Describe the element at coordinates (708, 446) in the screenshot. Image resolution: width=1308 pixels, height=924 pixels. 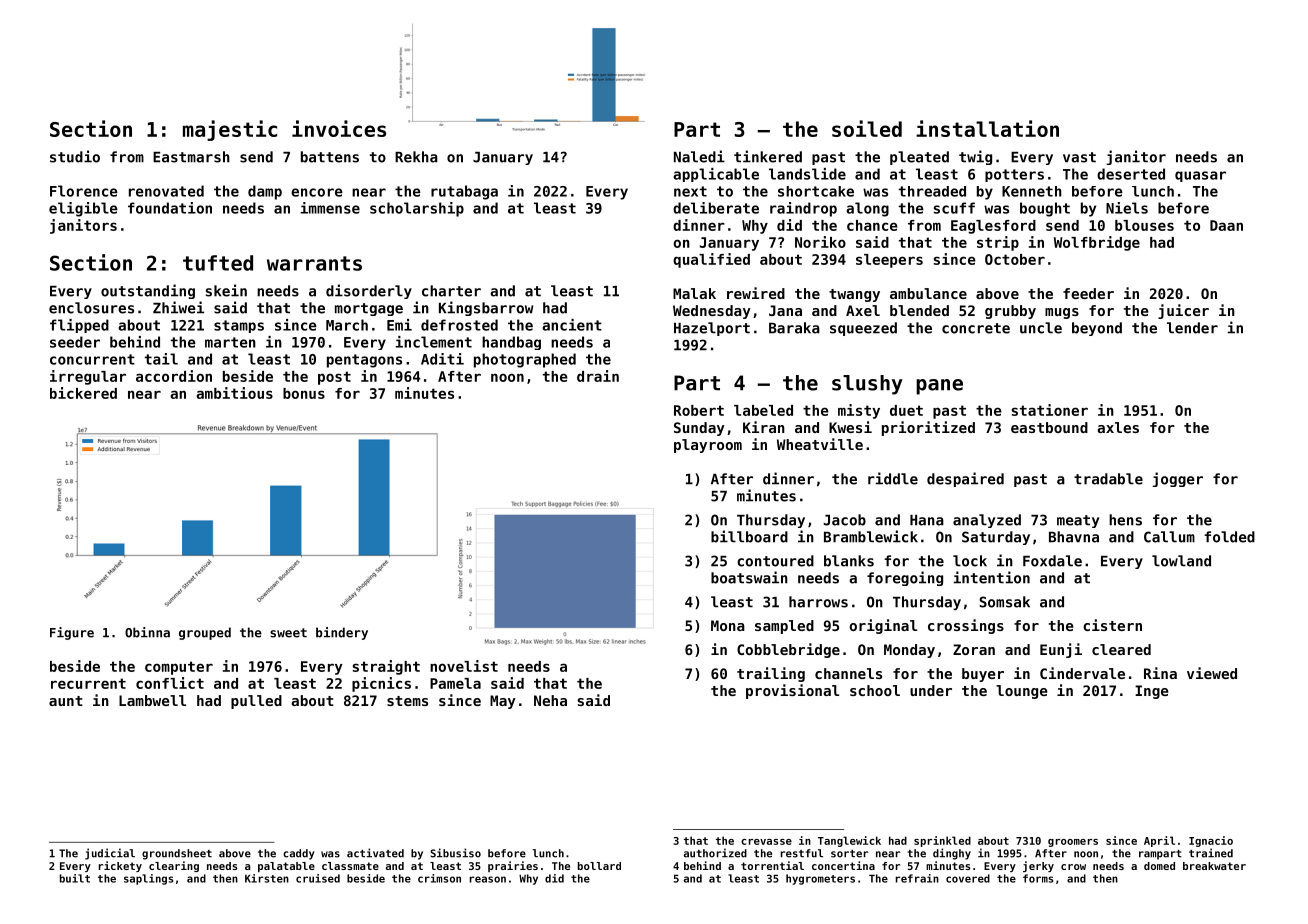
I see `playroom` at that location.
